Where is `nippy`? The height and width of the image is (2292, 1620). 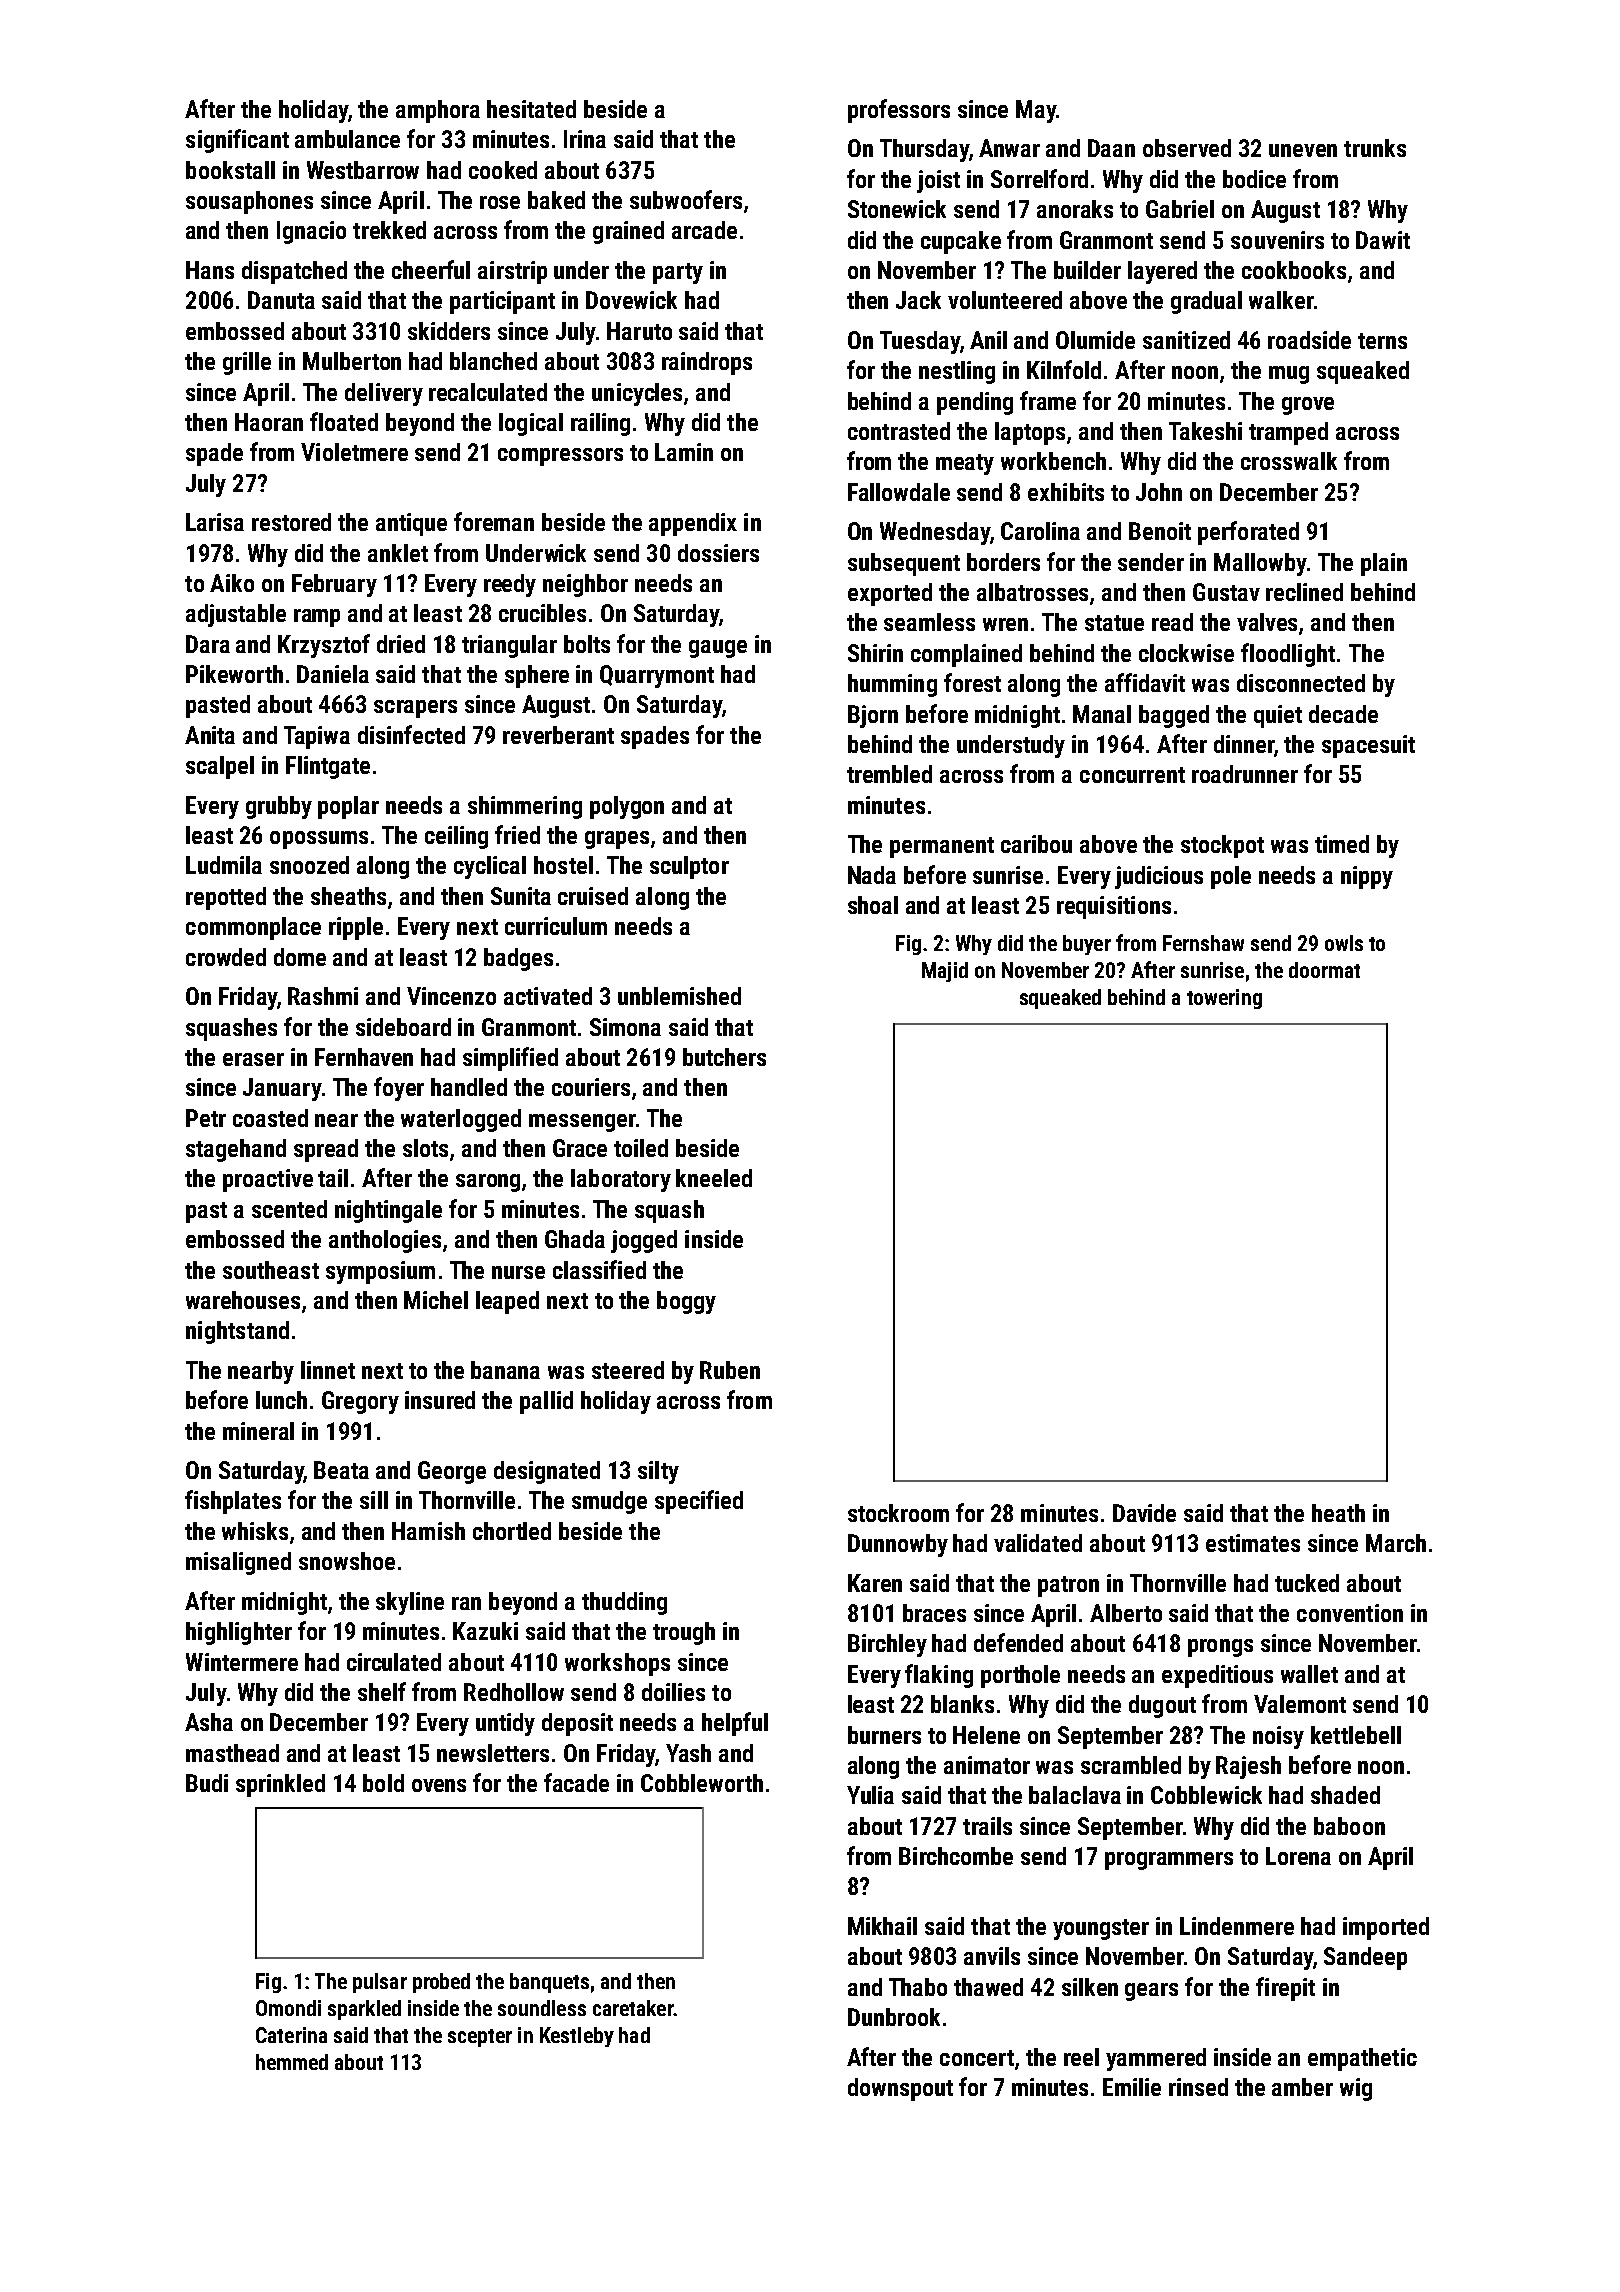
nippy is located at coordinates (1367, 877).
